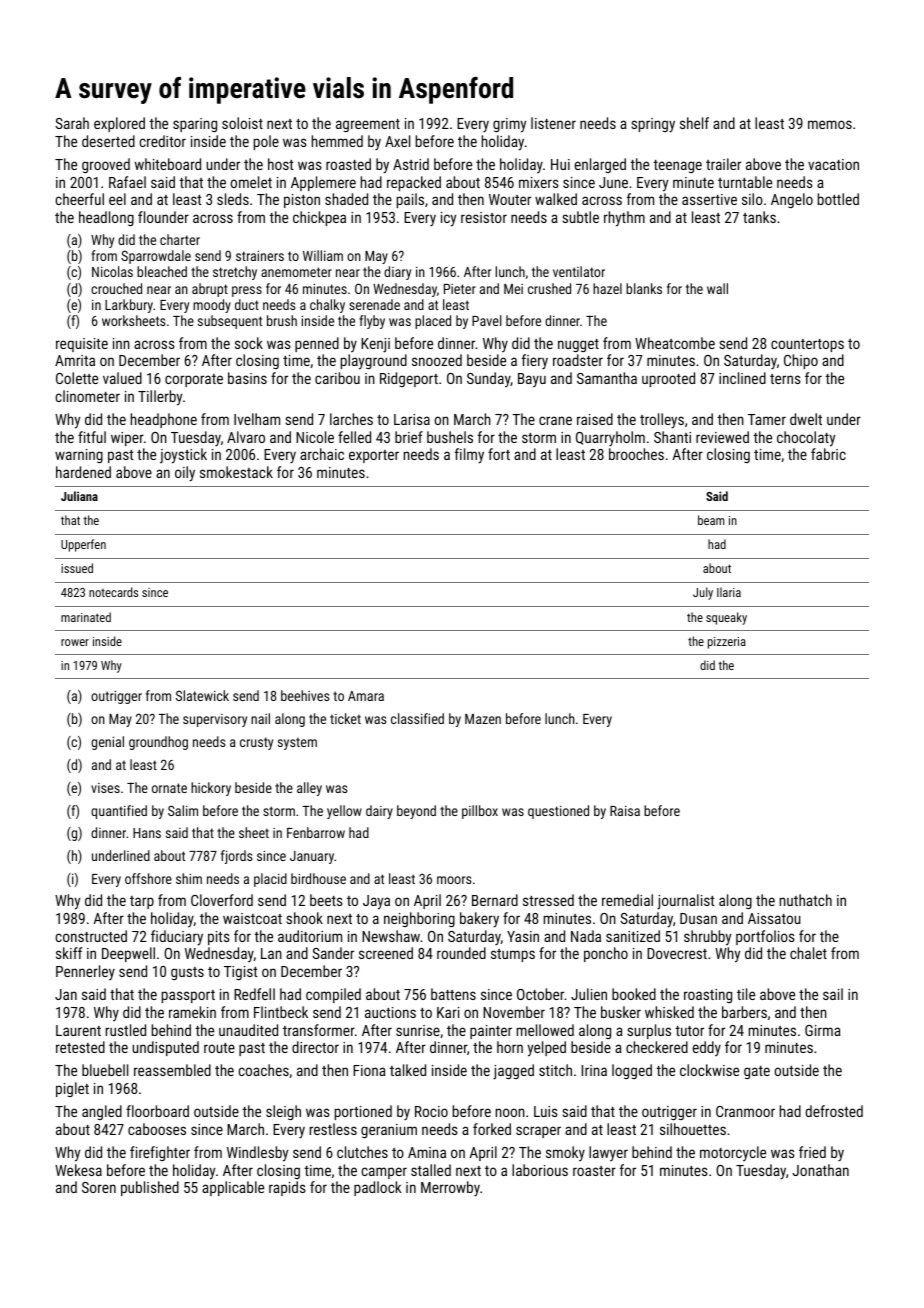  What do you see at coordinates (117, 199) in the document?
I see `eel` at bounding box center [117, 199].
